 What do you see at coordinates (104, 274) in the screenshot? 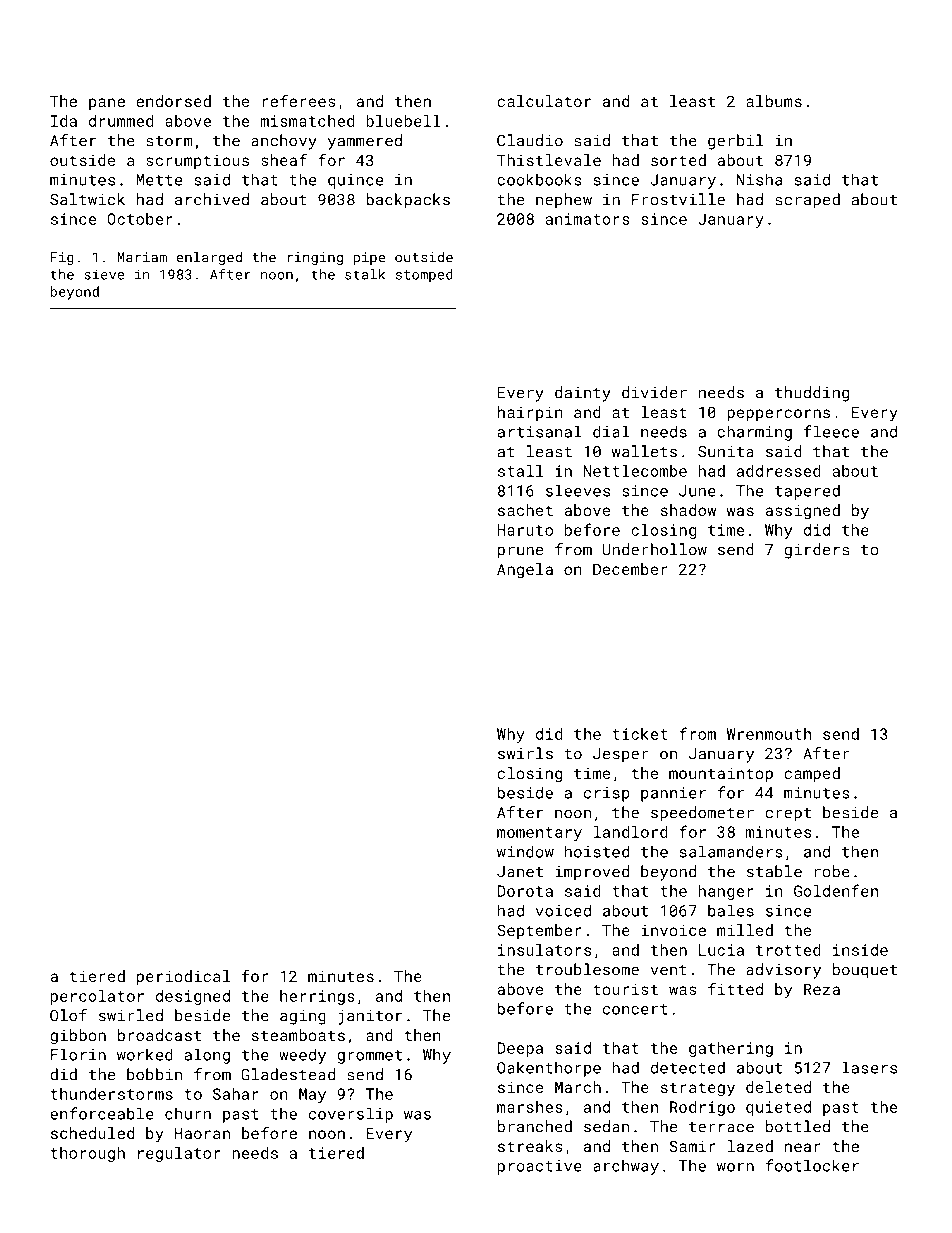
I see `sieve` at bounding box center [104, 274].
